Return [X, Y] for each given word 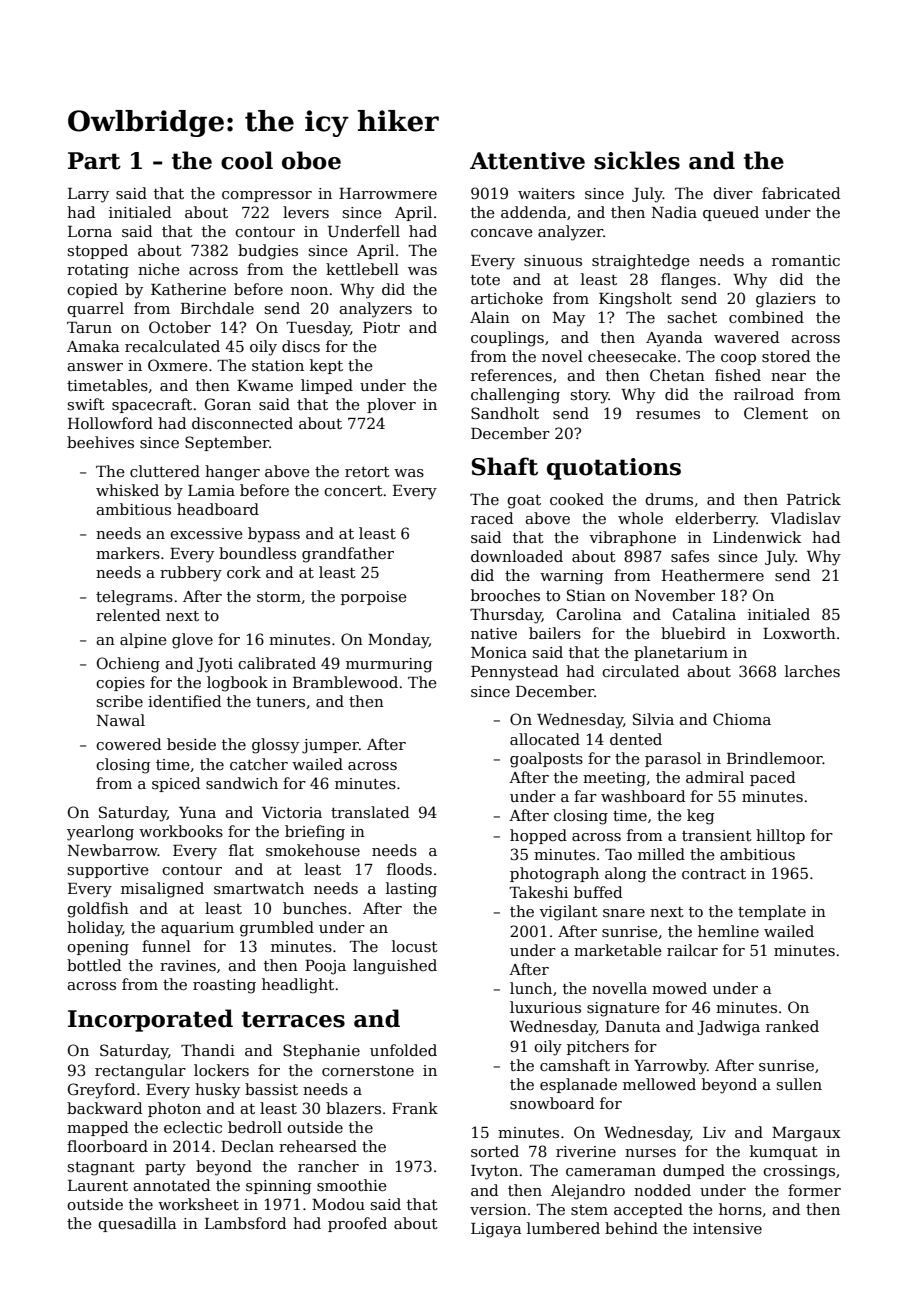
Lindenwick [757, 537]
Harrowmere [388, 193]
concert [353, 491]
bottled [94, 965]
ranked [792, 1026]
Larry [88, 195]
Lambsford [246, 1223]
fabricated [801, 193]
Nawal [121, 720]
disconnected [242, 423]
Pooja [325, 967]
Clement [776, 413]
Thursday [506, 616]
